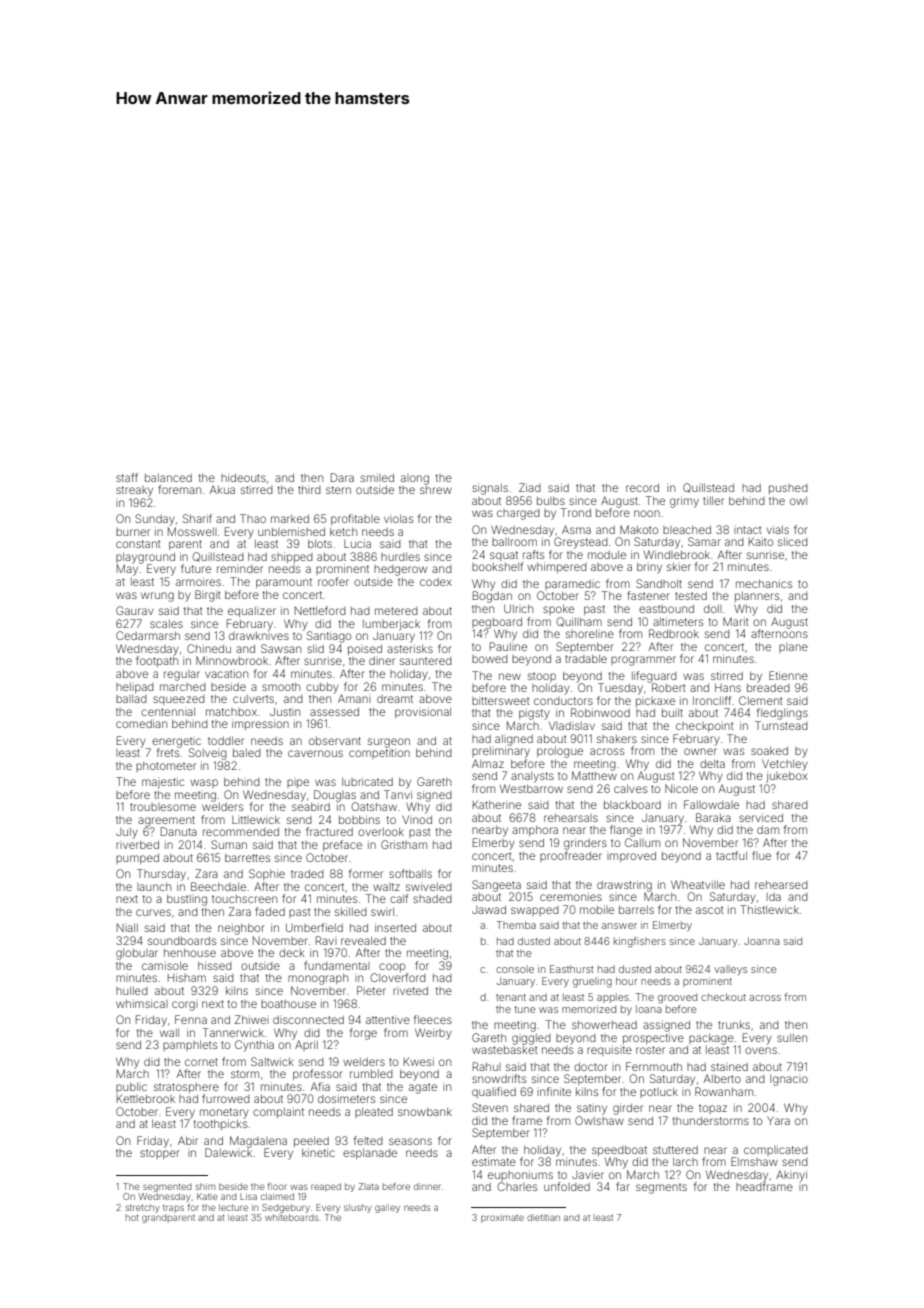 This screenshot has height=1308, width=924. What do you see at coordinates (757, 597) in the screenshot?
I see `planners` at bounding box center [757, 597].
